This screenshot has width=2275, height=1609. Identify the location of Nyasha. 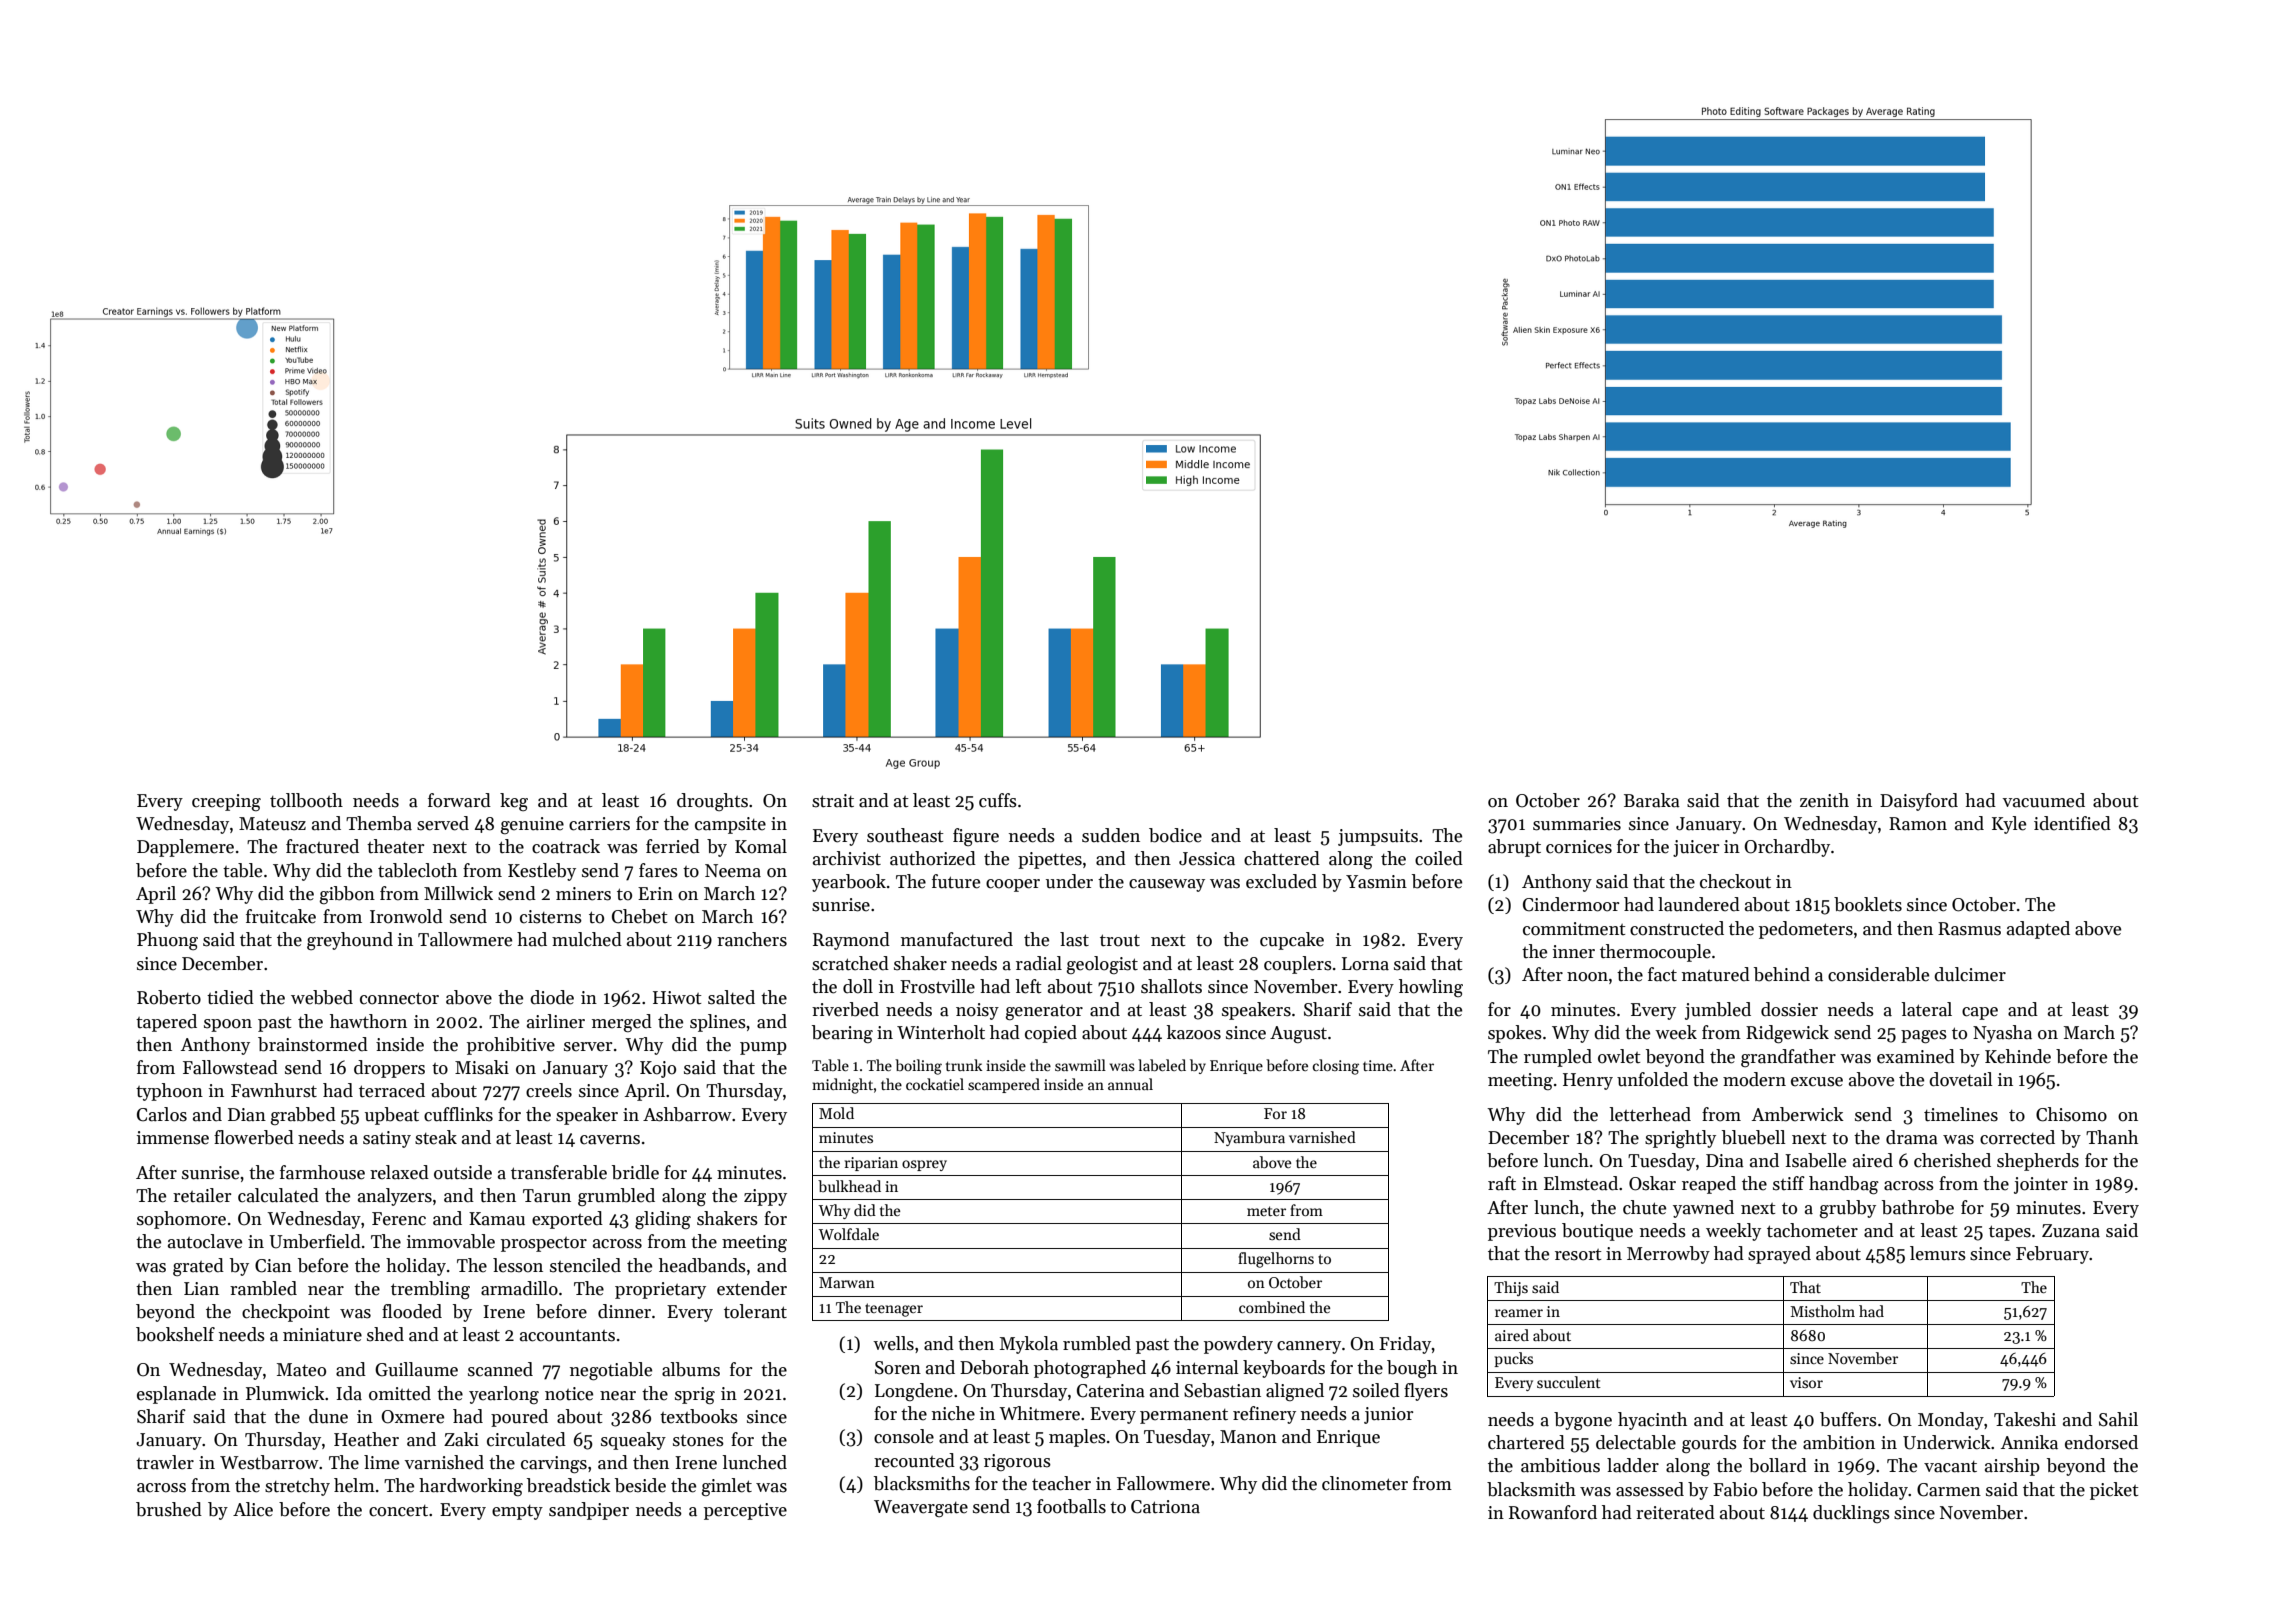
(2002, 1034).
